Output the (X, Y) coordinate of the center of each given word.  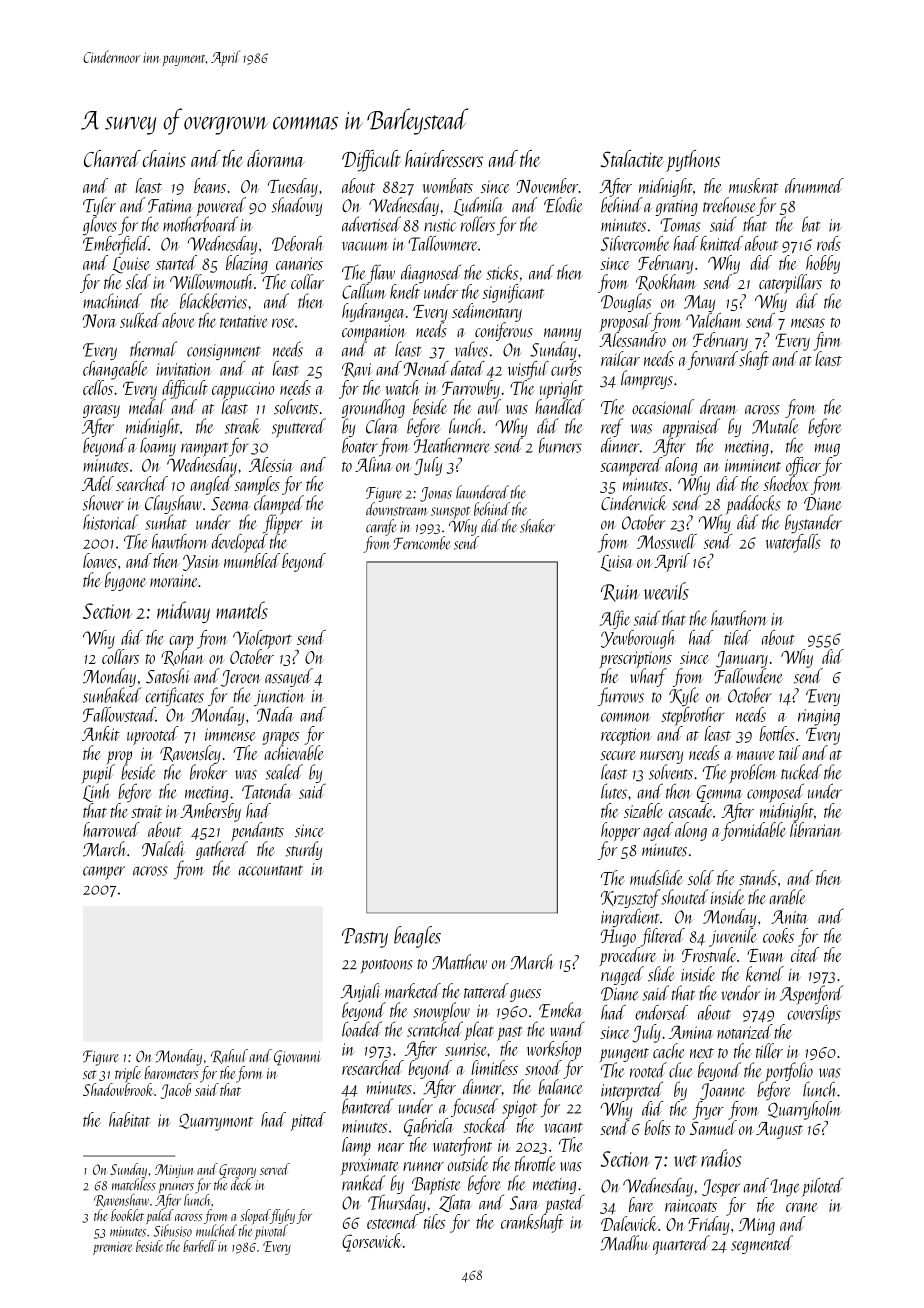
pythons (693, 161)
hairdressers (444, 158)
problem (753, 774)
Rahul (229, 1056)
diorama (275, 158)
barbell (199, 1246)
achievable (294, 752)
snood (543, 1067)
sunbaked (112, 695)
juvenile (732, 937)
